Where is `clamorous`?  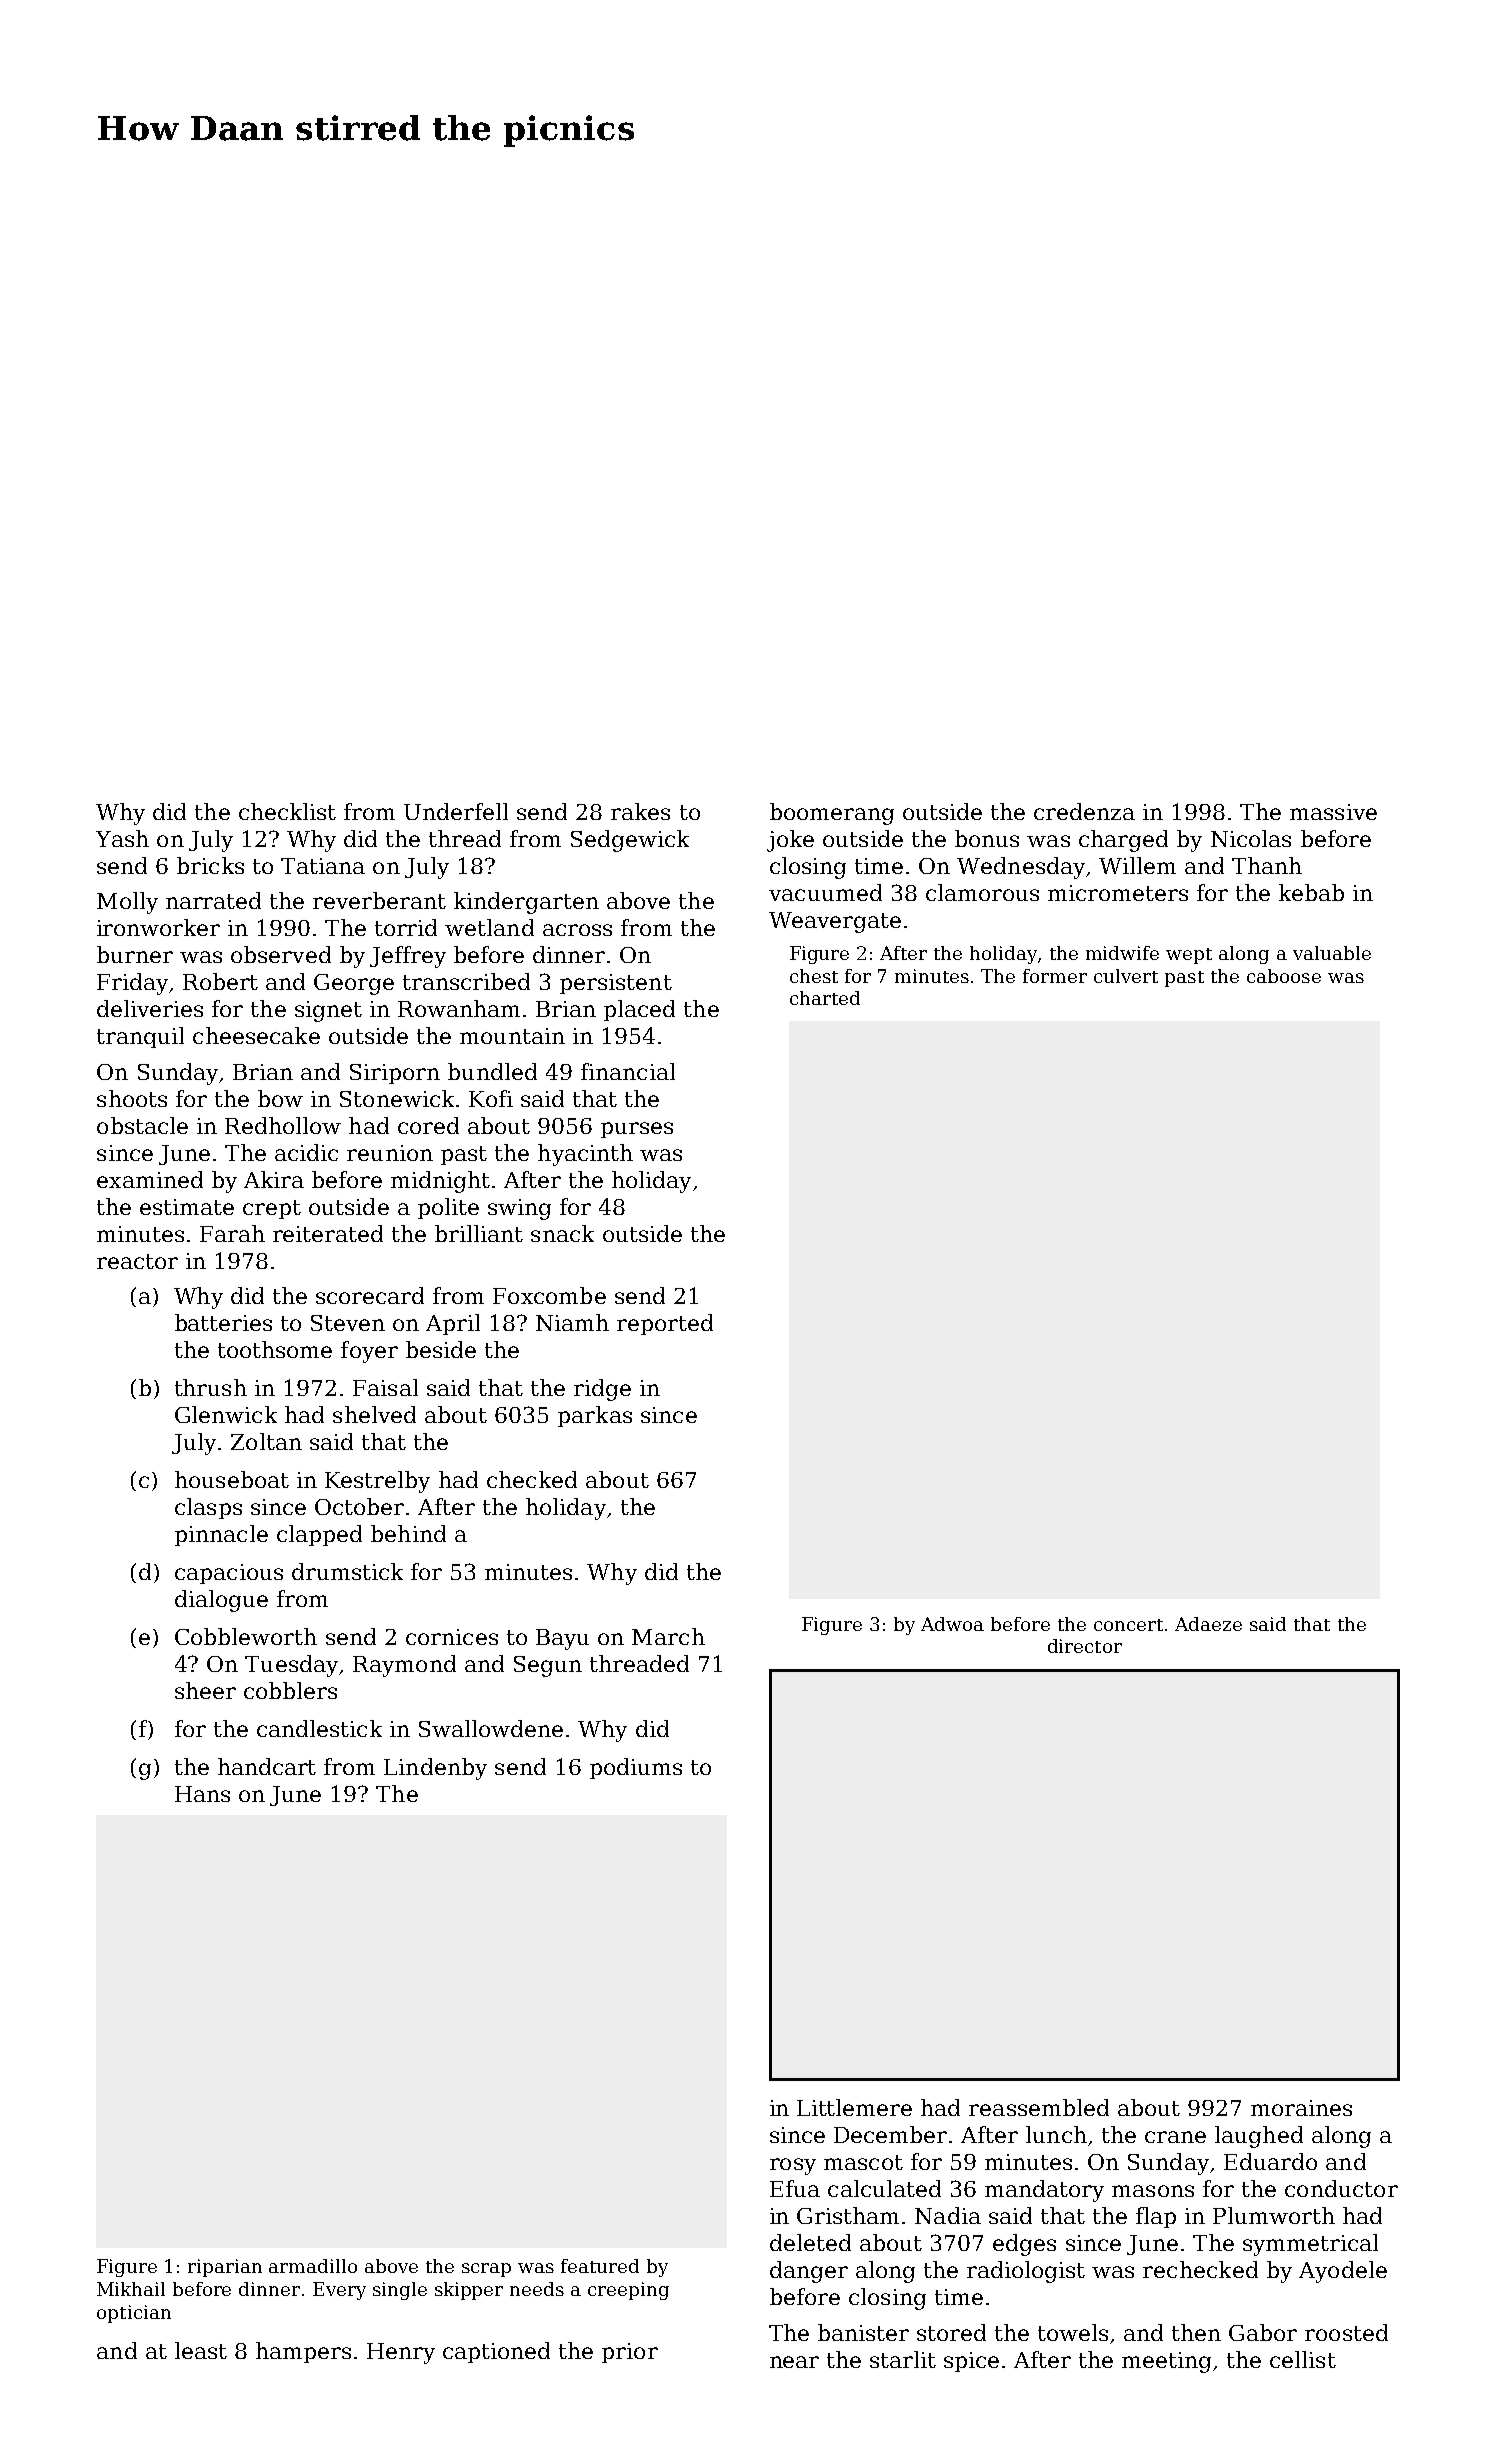
clamorous is located at coordinates (982, 892).
